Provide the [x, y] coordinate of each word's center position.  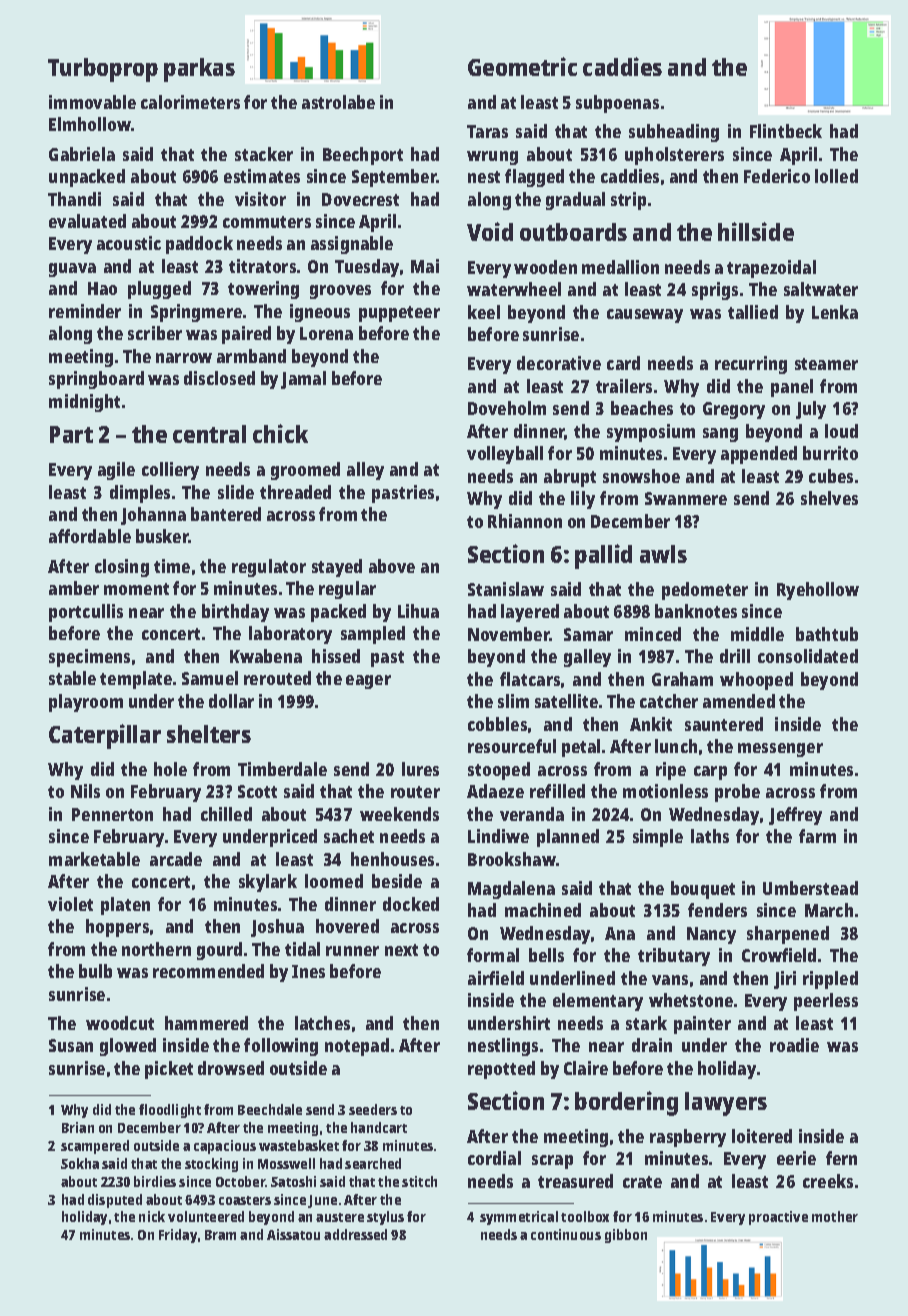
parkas [199, 70]
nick [152, 1216]
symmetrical [519, 1218]
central [209, 434]
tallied [753, 312]
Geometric [522, 66]
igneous [320, 313]
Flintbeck [786, 131]
